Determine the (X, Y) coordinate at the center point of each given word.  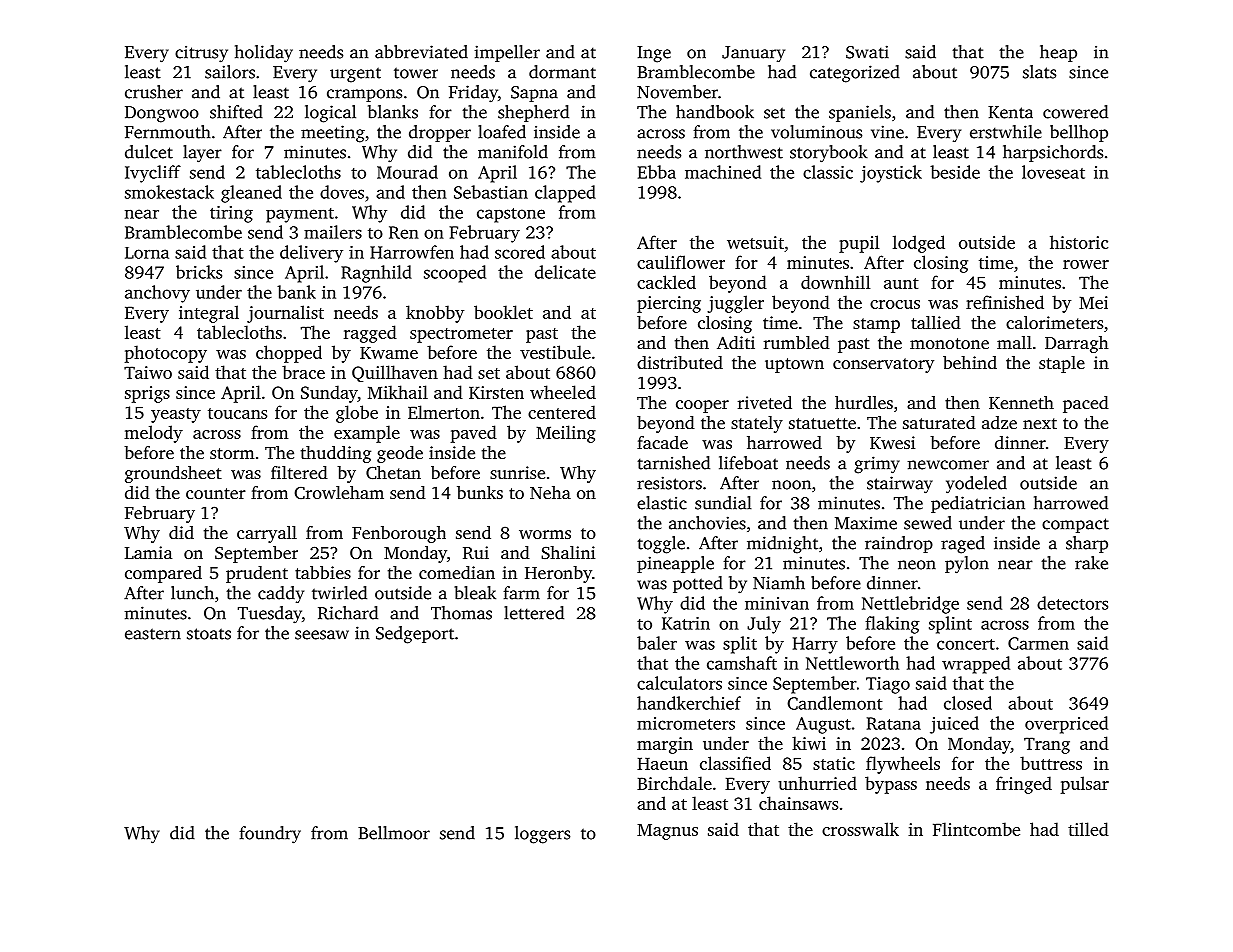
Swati (867, 52)
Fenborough (399, 534)
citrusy (201, 54)
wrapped (976, 665)
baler (657, 643)
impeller (507, 53)
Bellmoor (394, 833)
